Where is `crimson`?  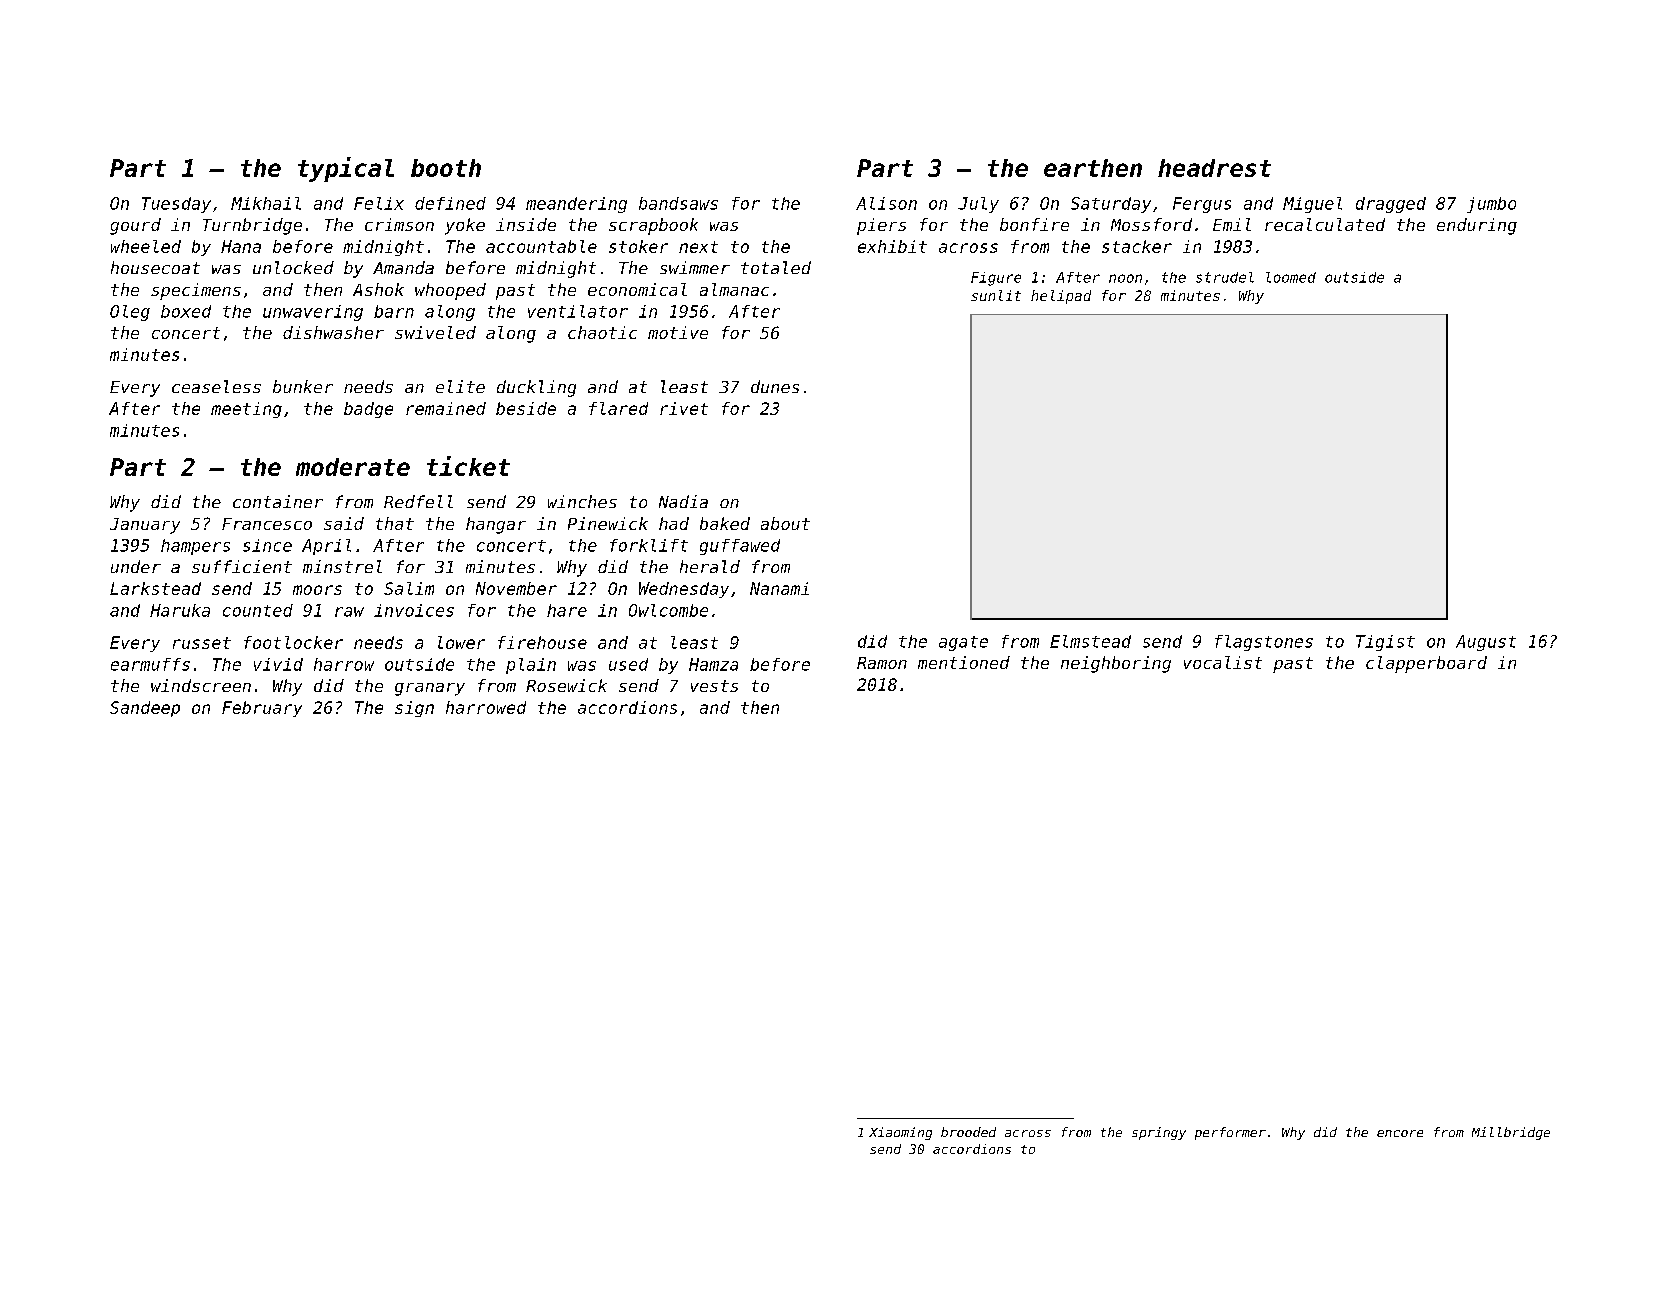
crimson is located at coordinates (399, 224).
